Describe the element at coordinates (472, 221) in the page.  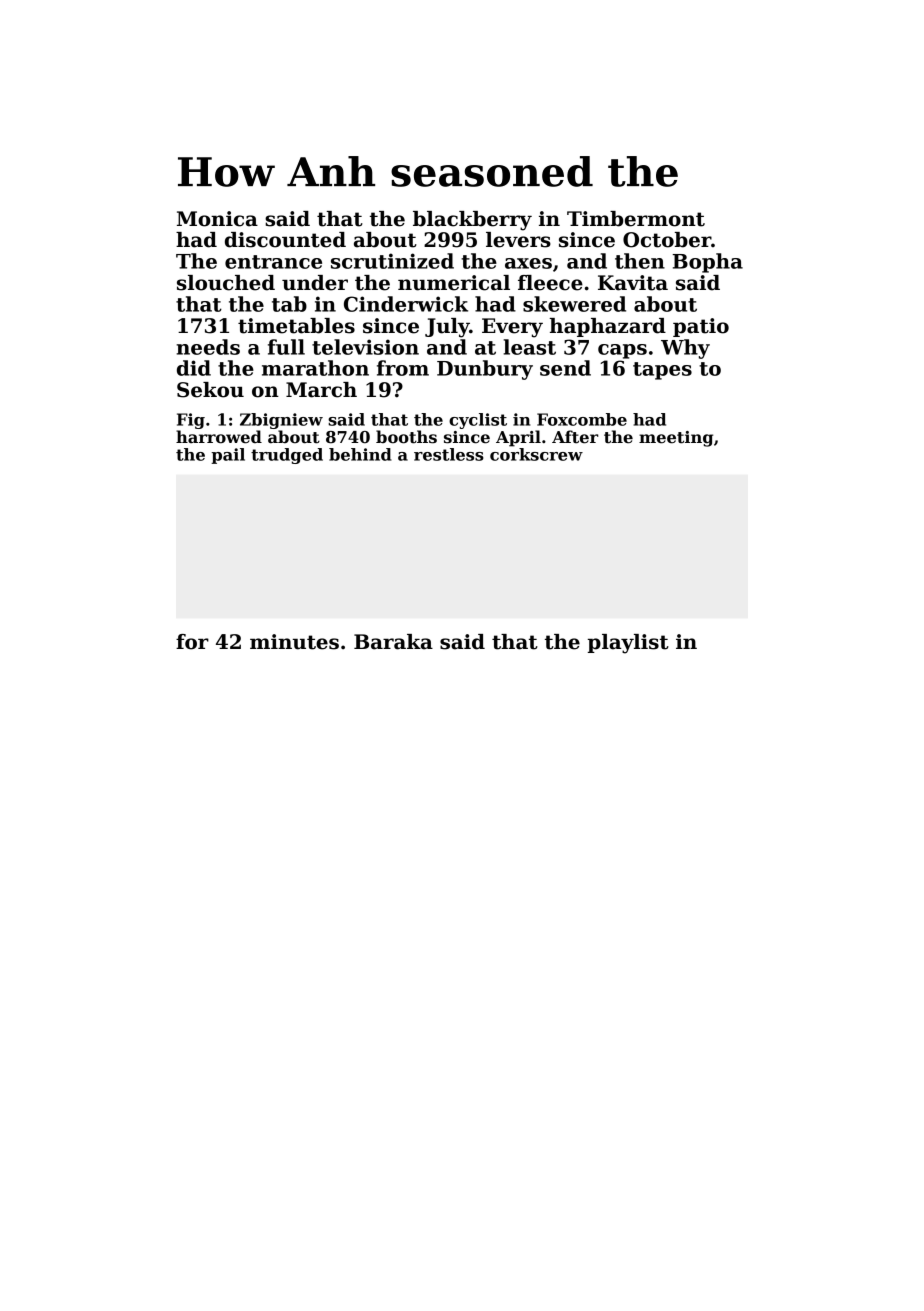
I see `blackberry` at that location.
